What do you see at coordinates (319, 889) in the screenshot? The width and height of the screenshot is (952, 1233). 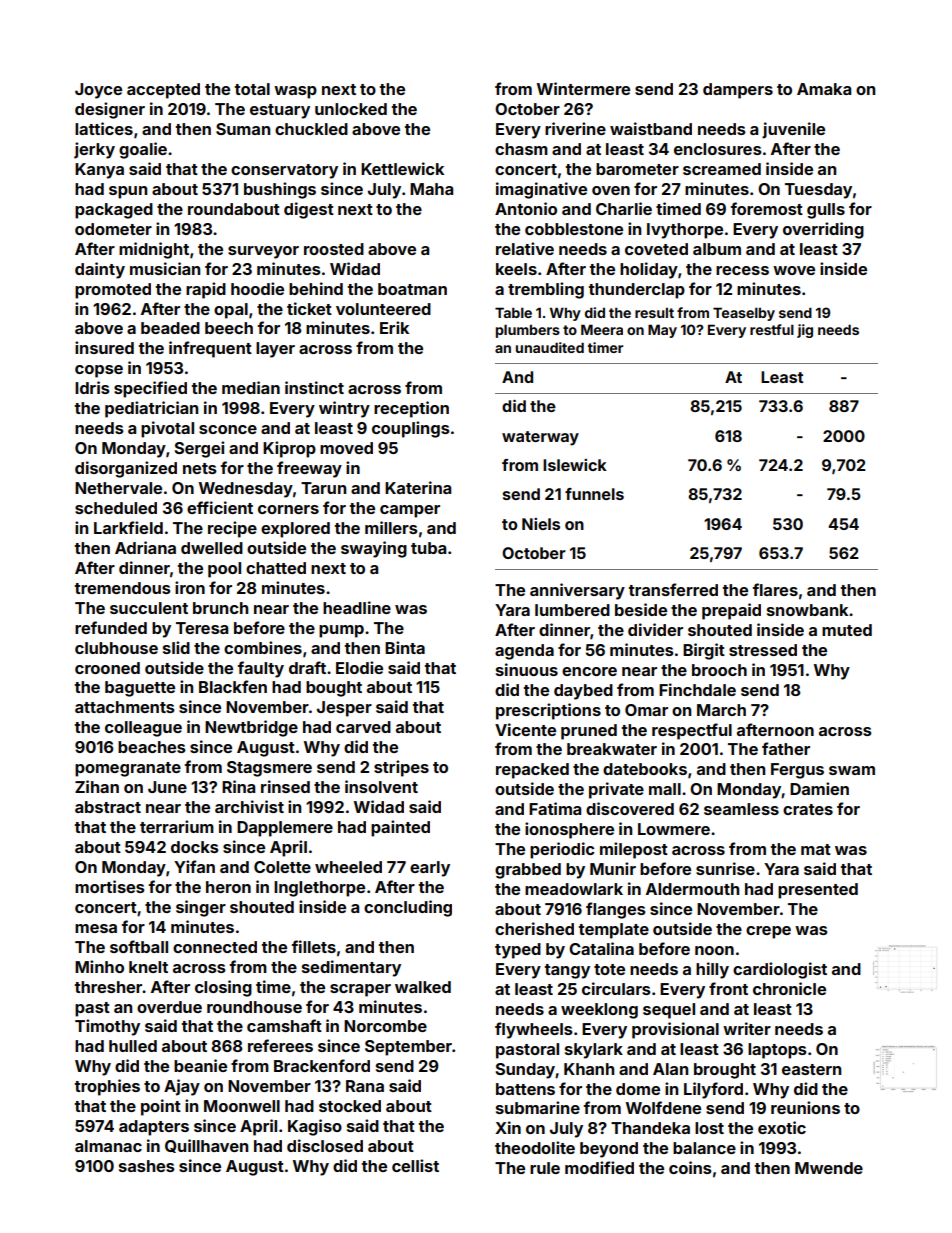 I see `Inglethorpe` at bounding box center [319, 889].
